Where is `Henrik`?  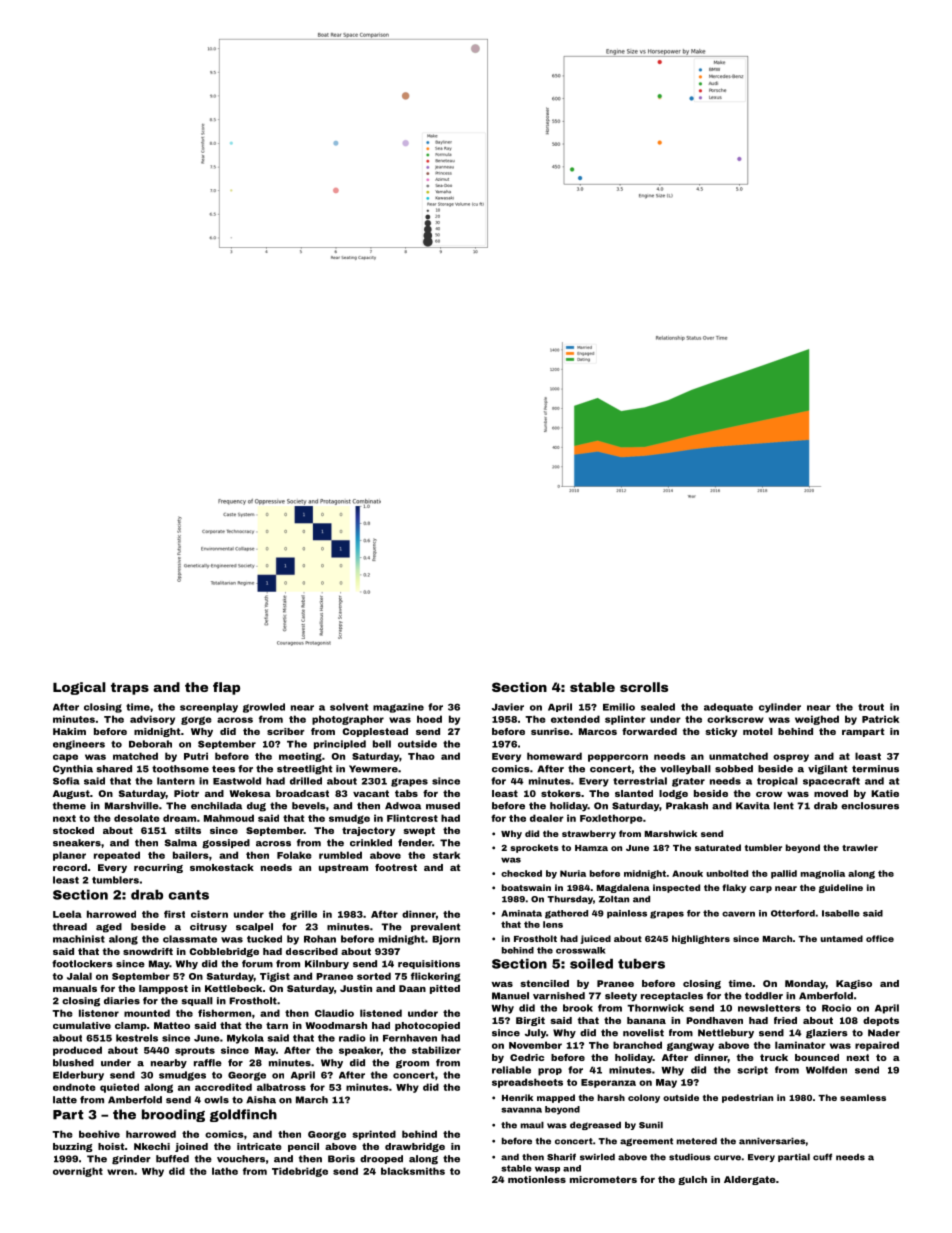 Henrik is located at coordinates (517, 1097).
